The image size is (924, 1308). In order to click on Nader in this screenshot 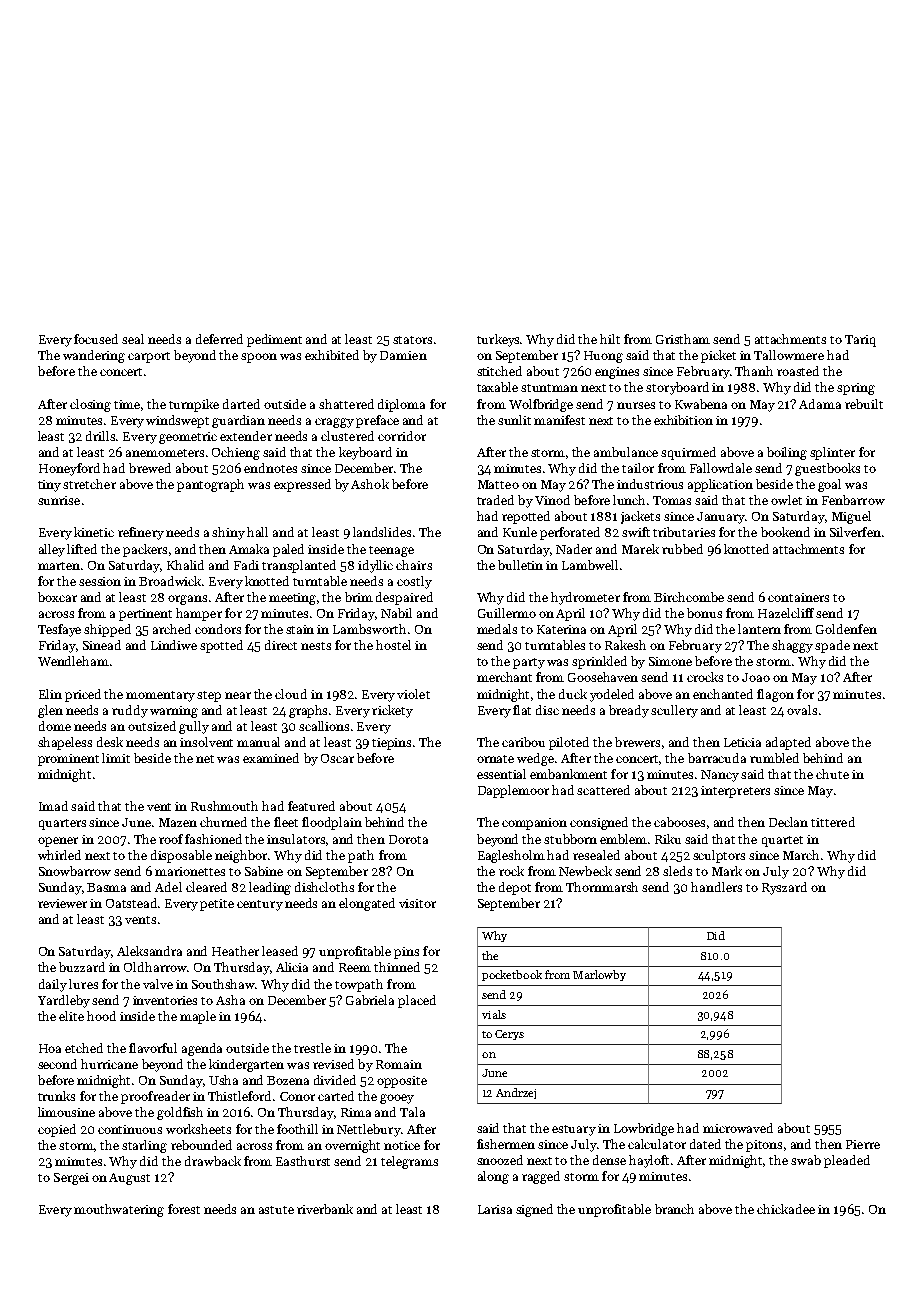, I will do `click(574, 549)`.
